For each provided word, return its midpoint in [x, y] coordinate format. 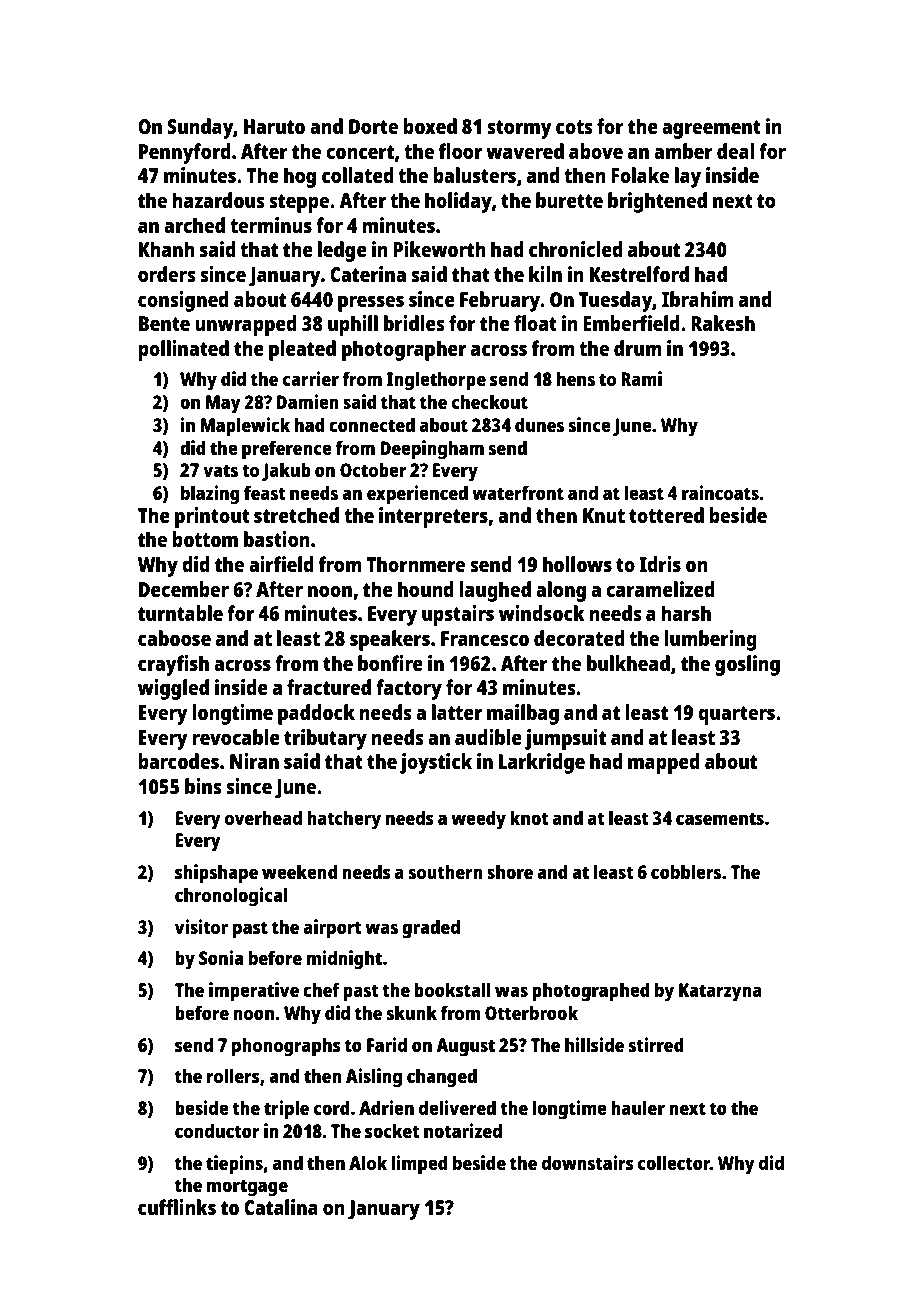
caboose [174, 638]
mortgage [247, 1188]
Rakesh [723, 323]
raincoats [720, 492]
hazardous [218, 200]
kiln [545, 274]
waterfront [518, 492]
